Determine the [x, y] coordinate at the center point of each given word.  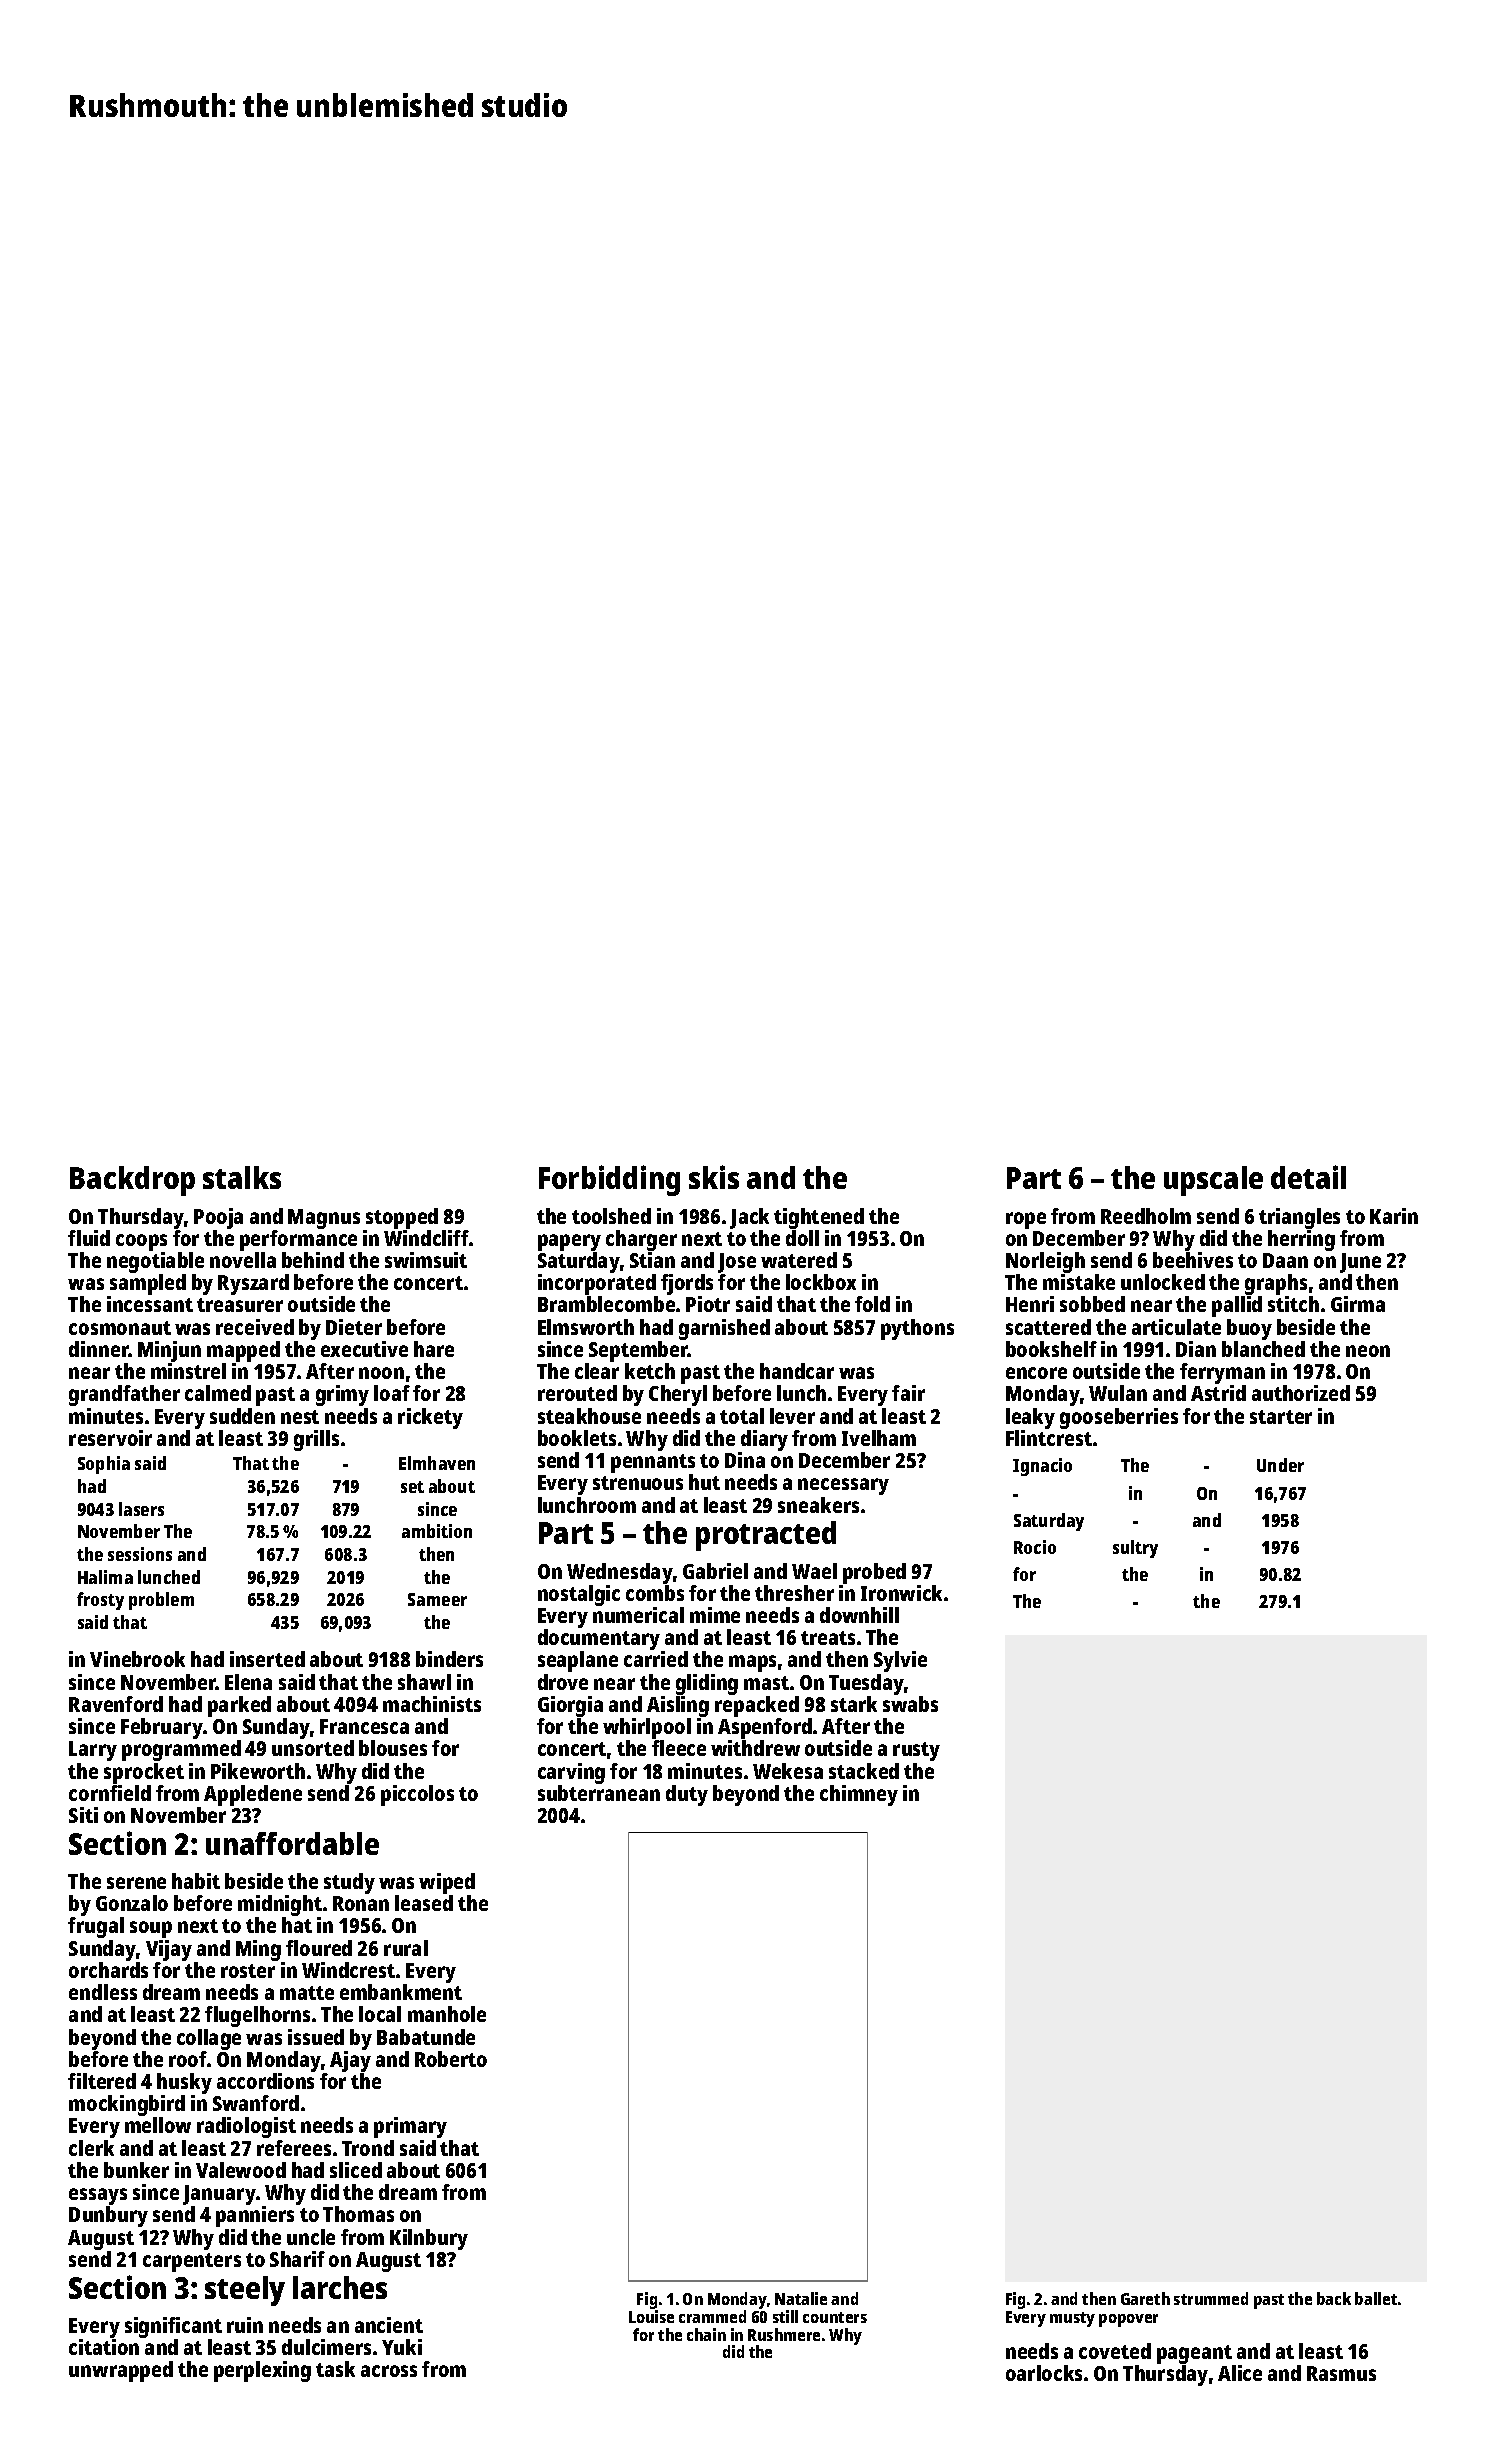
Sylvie [900, 1661]
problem [161, 1601]
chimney [859, 1795]
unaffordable [292, 1843]
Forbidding [609, 1180]
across [389, 2371]
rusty [916, 1751]
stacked [864, 1771]
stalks [242, 1177]
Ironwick [901, 1593]
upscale [1213, 1181]
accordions [265, 2081]
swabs [910, 1704]
